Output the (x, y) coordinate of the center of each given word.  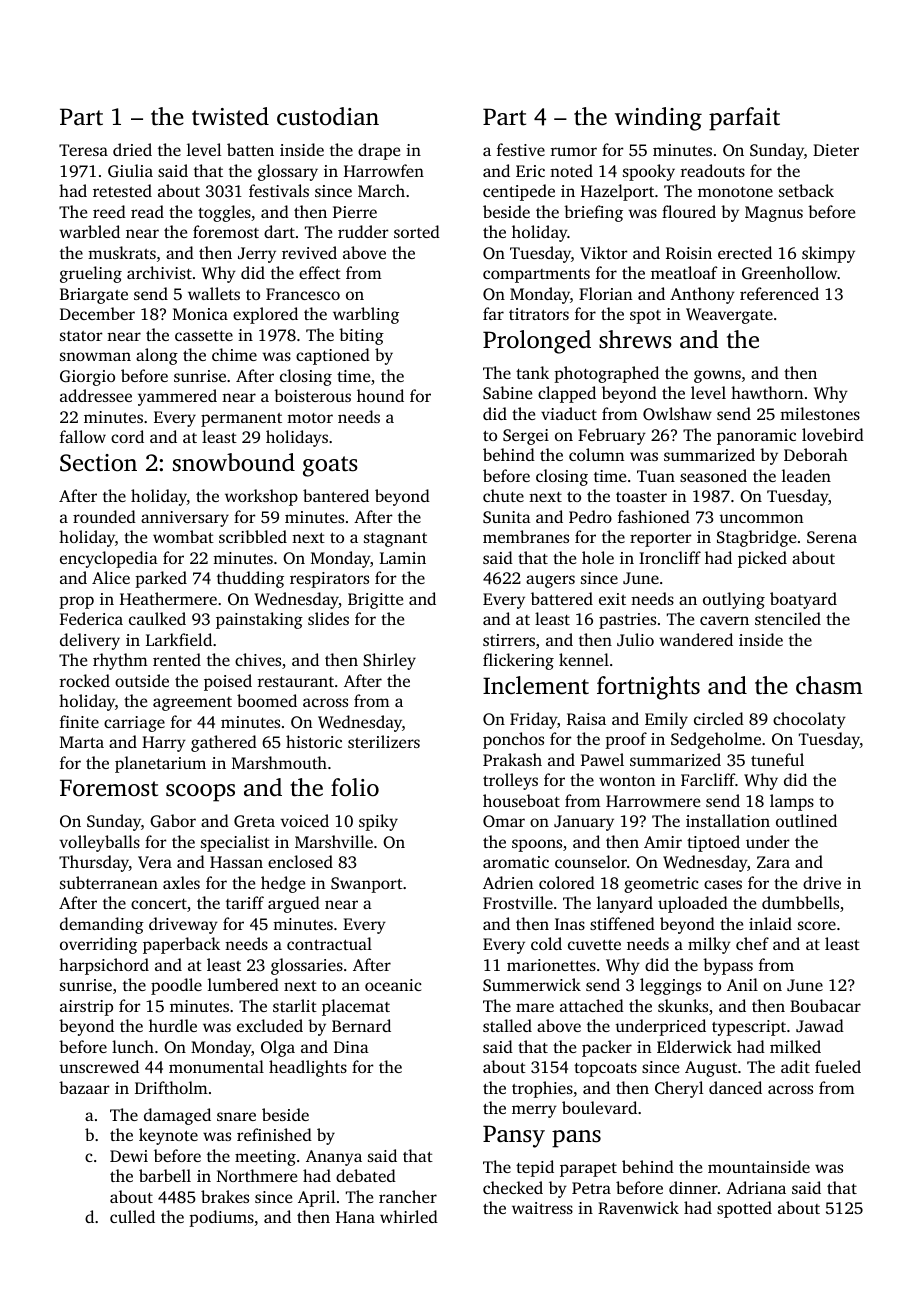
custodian (328, 116)
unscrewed (99, 1066)
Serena (832, 537)
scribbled (253, 536)
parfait (744, 119)
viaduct (569, 413)
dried (132, 149)
